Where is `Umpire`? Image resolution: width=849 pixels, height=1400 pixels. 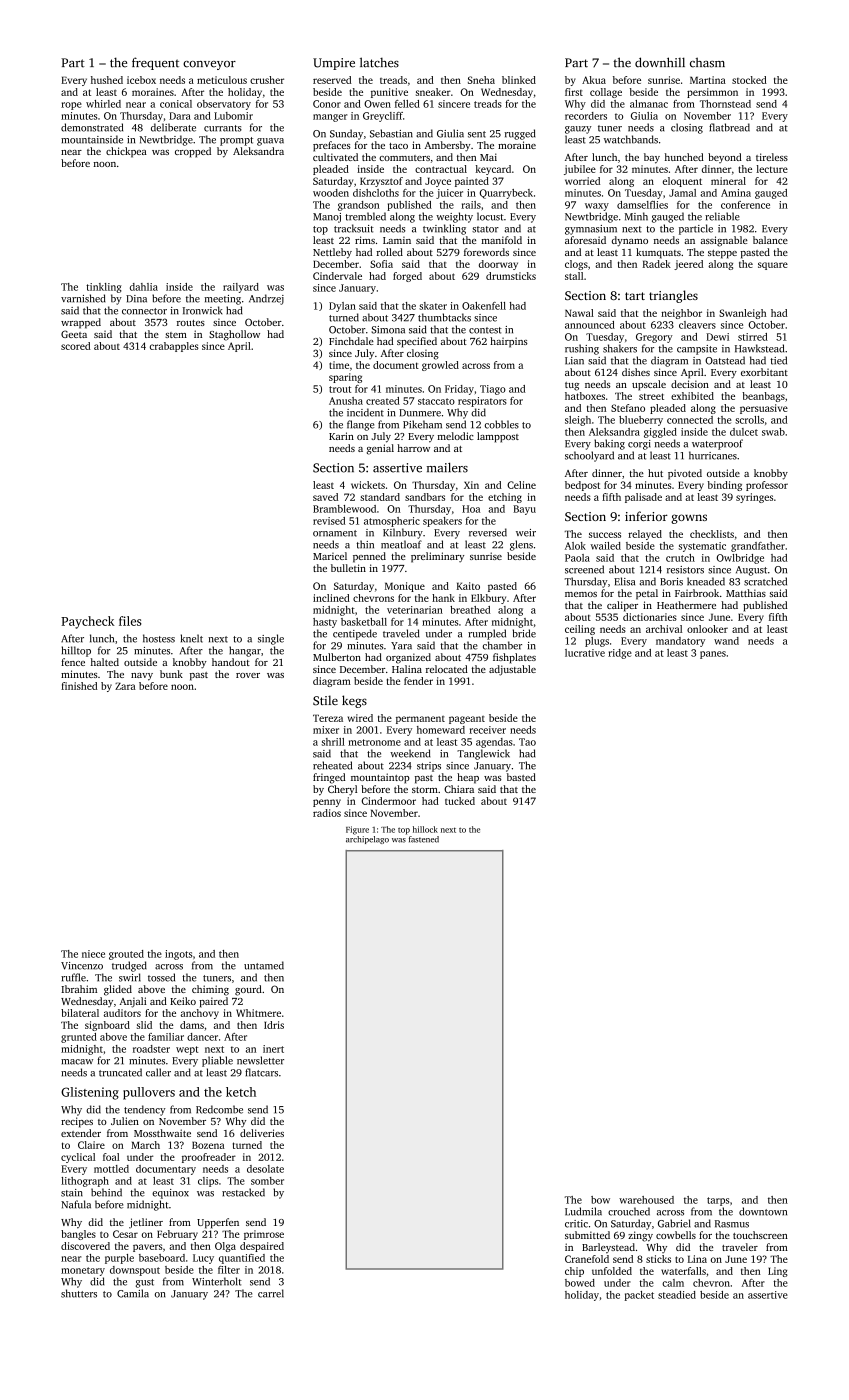
Umpire is located at coordinates (334, 64).
